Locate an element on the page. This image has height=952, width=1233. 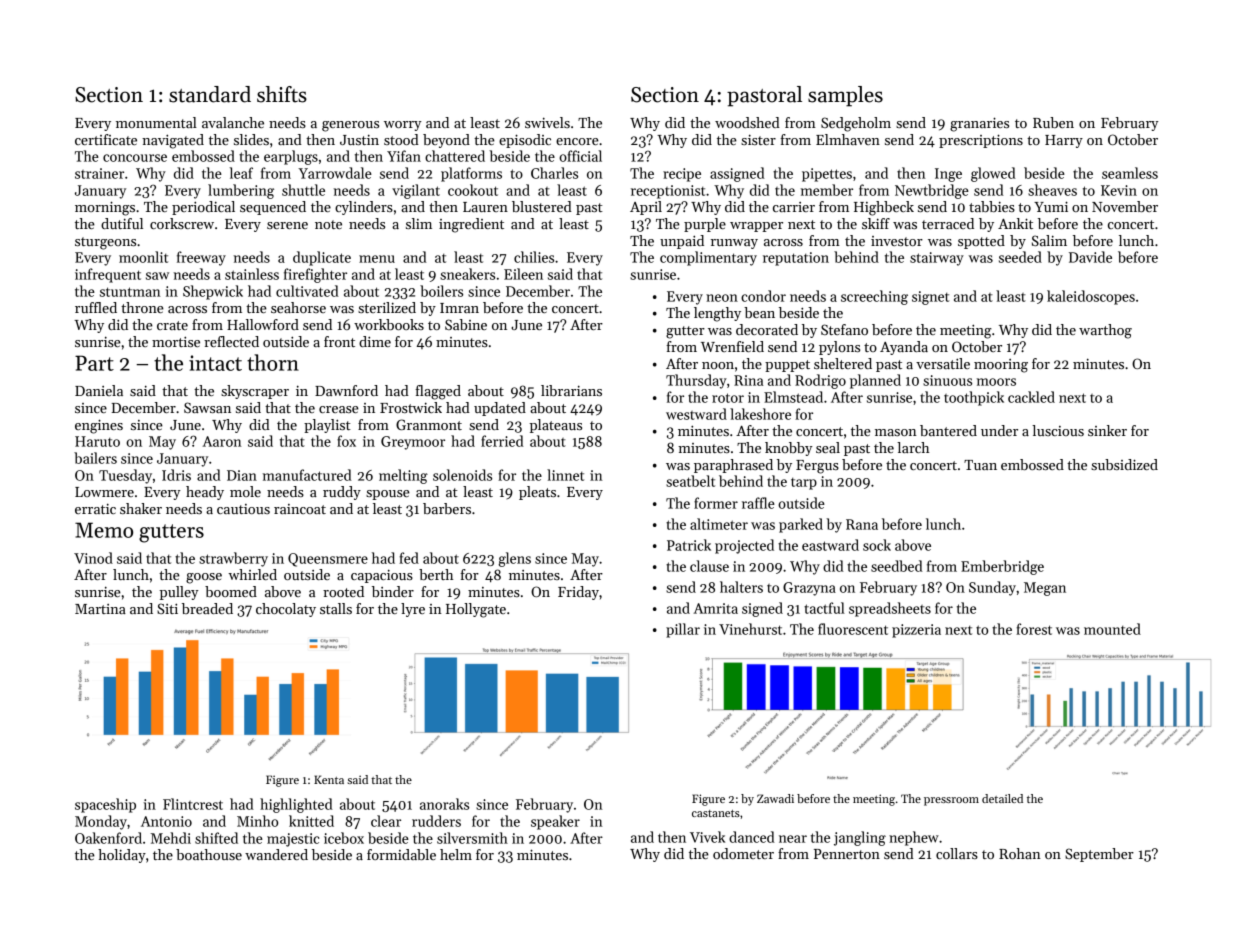
sister is located at coordinates (758, 139).
